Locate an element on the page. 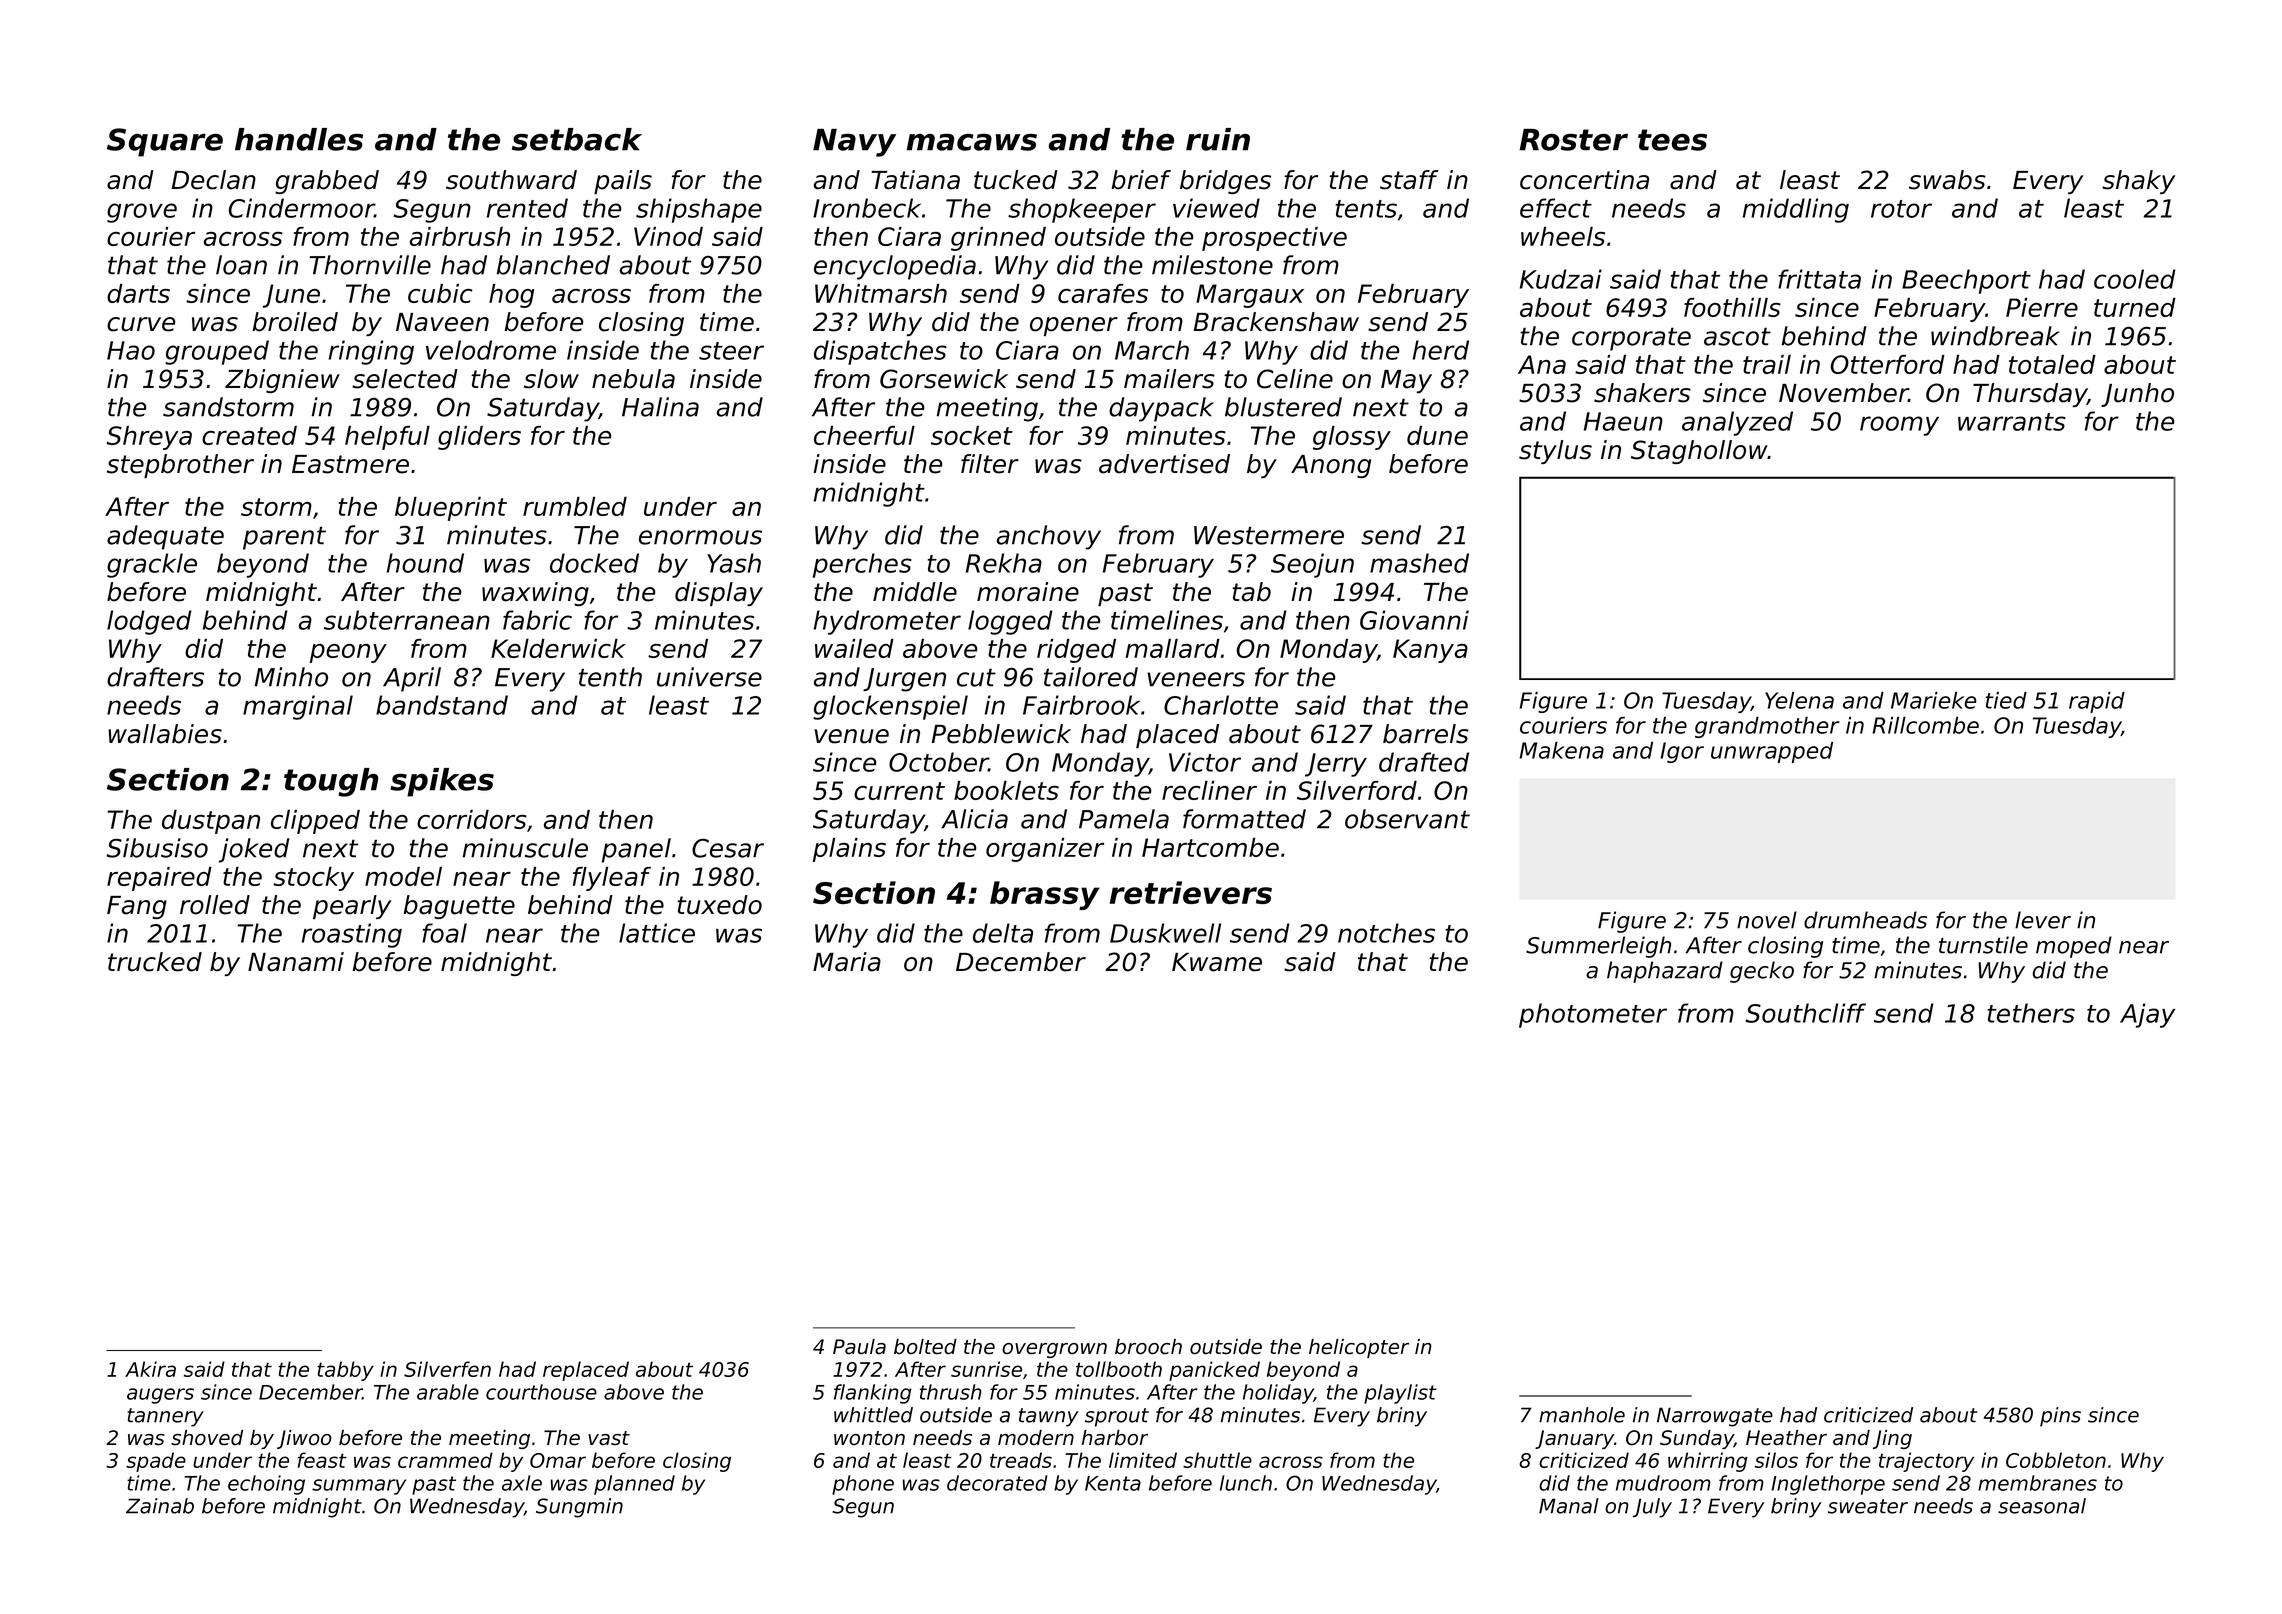  setback is located at coordinates (577, 139).
